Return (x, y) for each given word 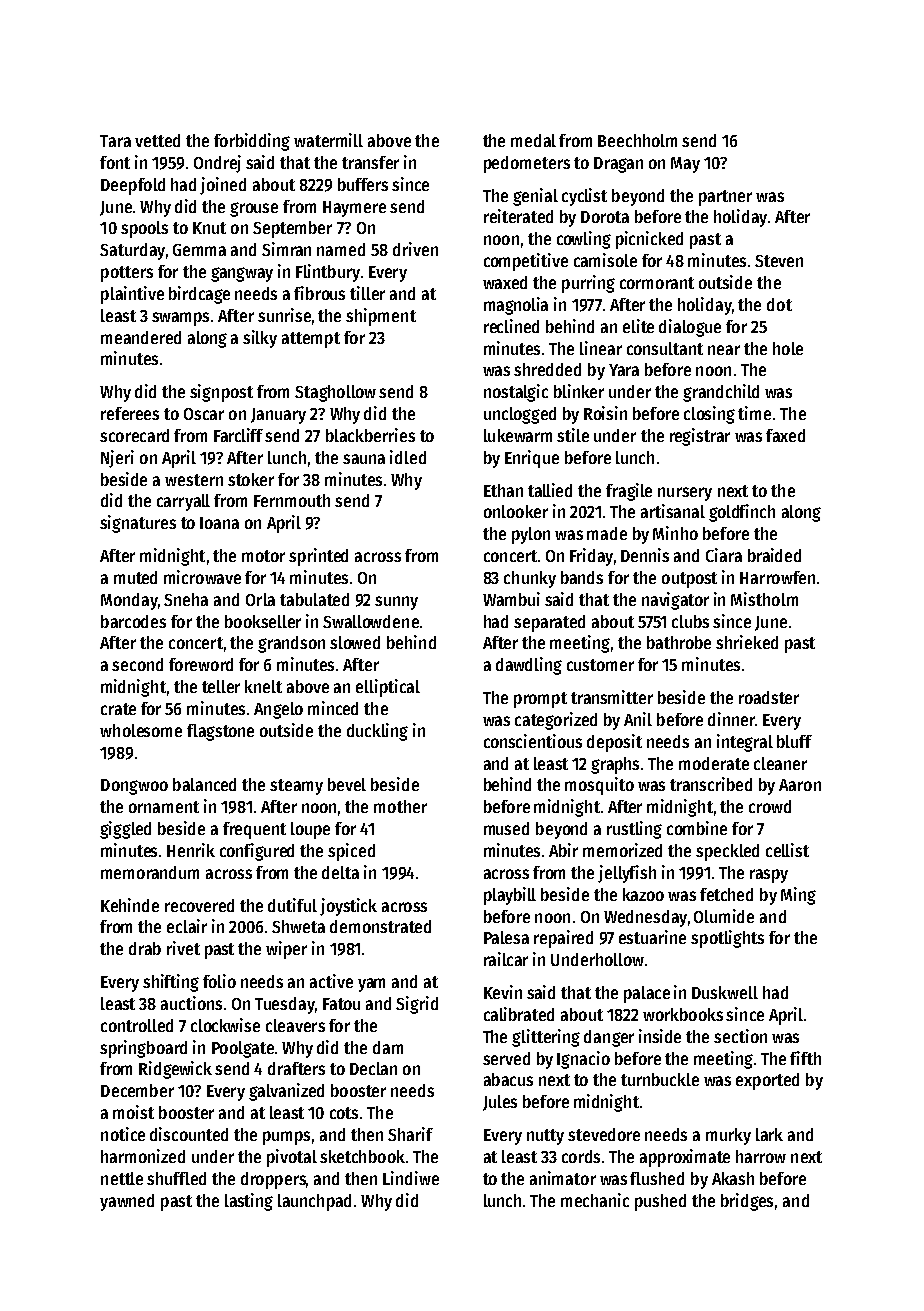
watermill (328, 140)
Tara (115, 141)
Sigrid (417, 1005)
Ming (798, 896)
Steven (779, 261)
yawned (127, 1202)
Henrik (191, 850)
